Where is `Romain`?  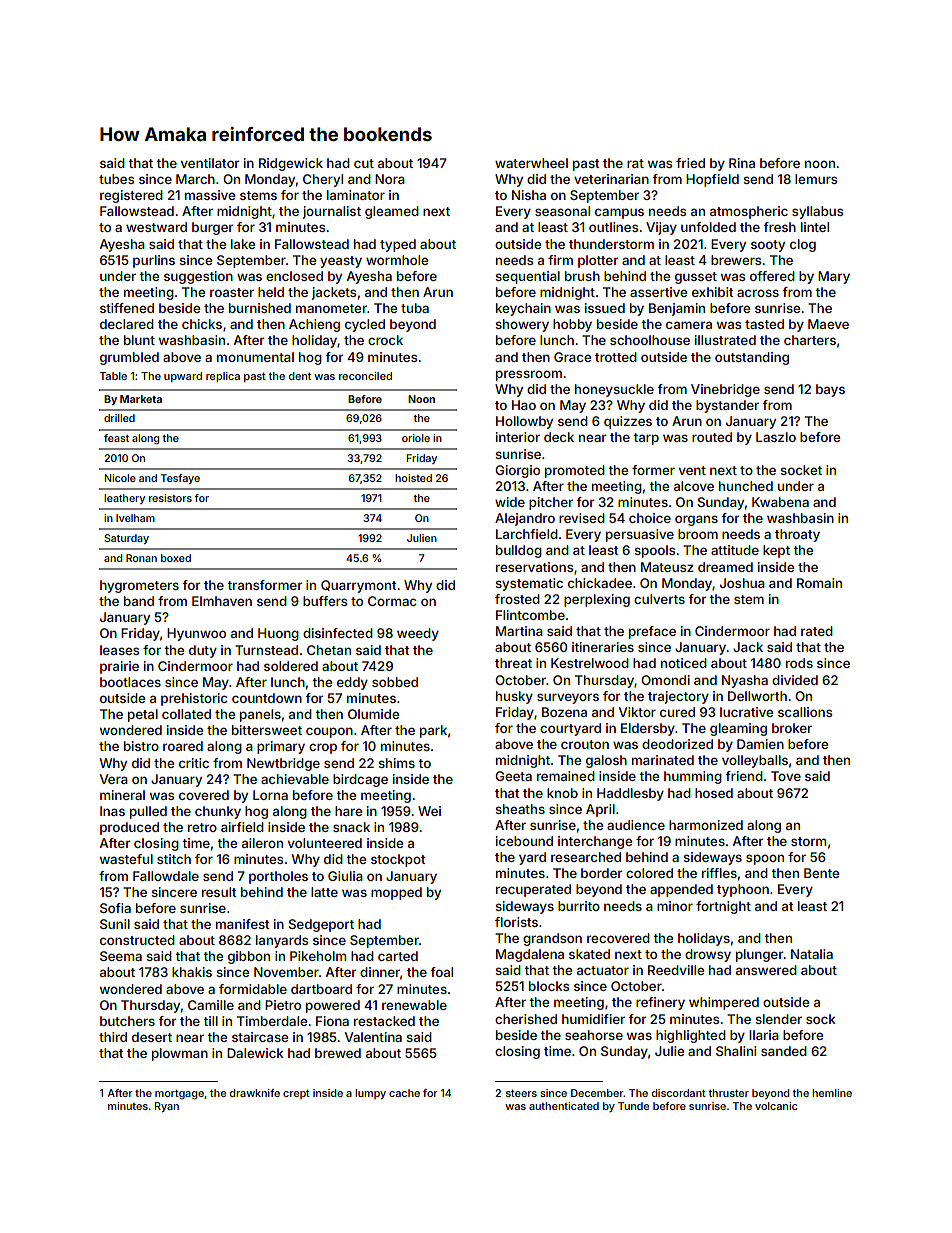
Romain is located at coordinates (819, 583).
